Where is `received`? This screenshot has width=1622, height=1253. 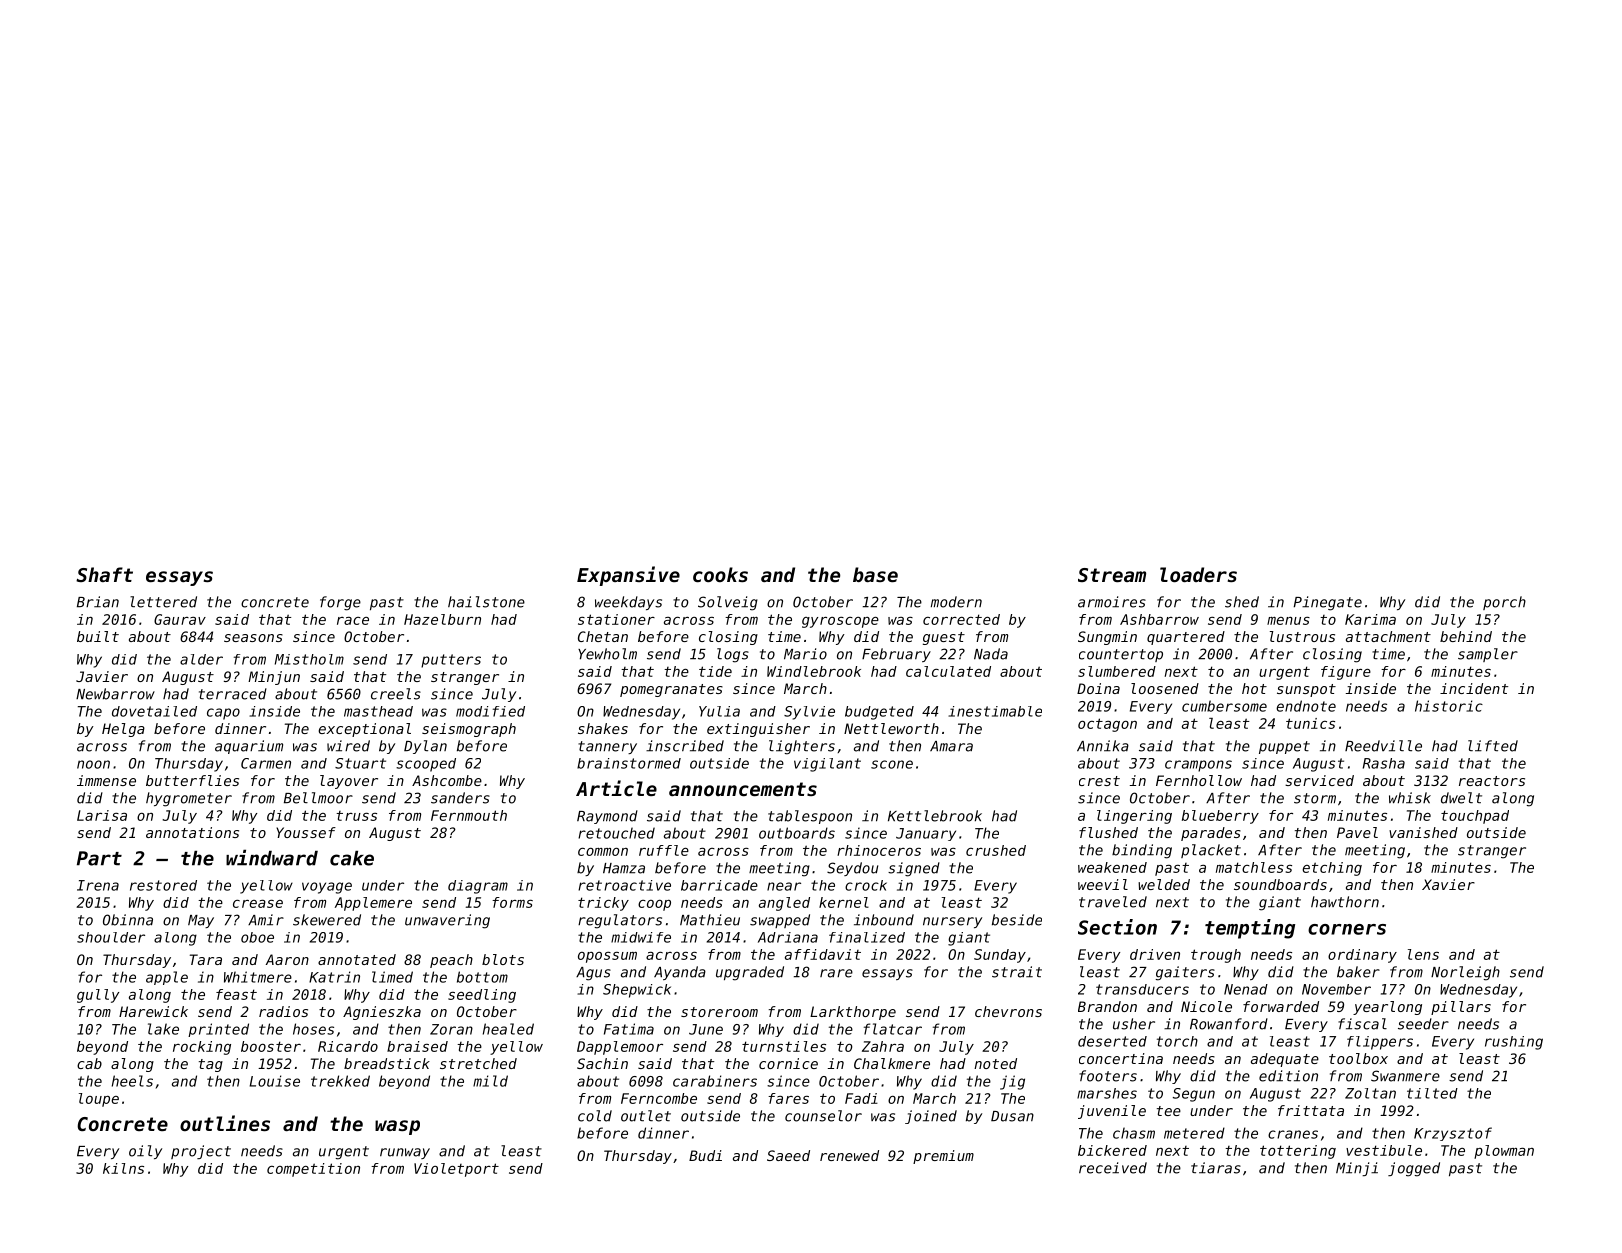 received is located at coordinates (1113, 1168).
